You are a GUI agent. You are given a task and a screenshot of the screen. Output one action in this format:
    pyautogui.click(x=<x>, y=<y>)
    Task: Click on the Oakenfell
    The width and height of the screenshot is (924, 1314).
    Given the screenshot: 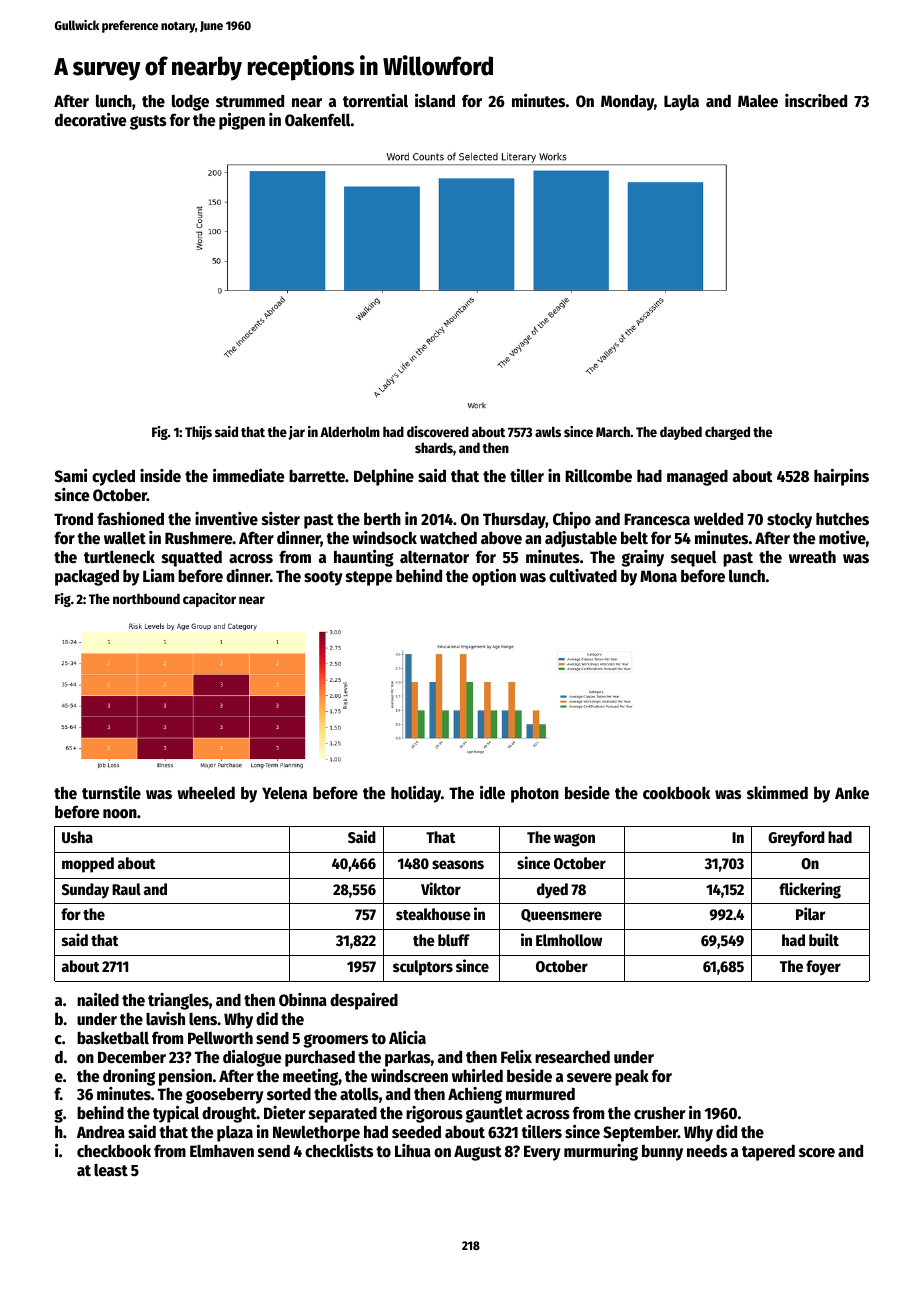 What is the action you would take?
    pyautogui.click(x=317, y=120)
